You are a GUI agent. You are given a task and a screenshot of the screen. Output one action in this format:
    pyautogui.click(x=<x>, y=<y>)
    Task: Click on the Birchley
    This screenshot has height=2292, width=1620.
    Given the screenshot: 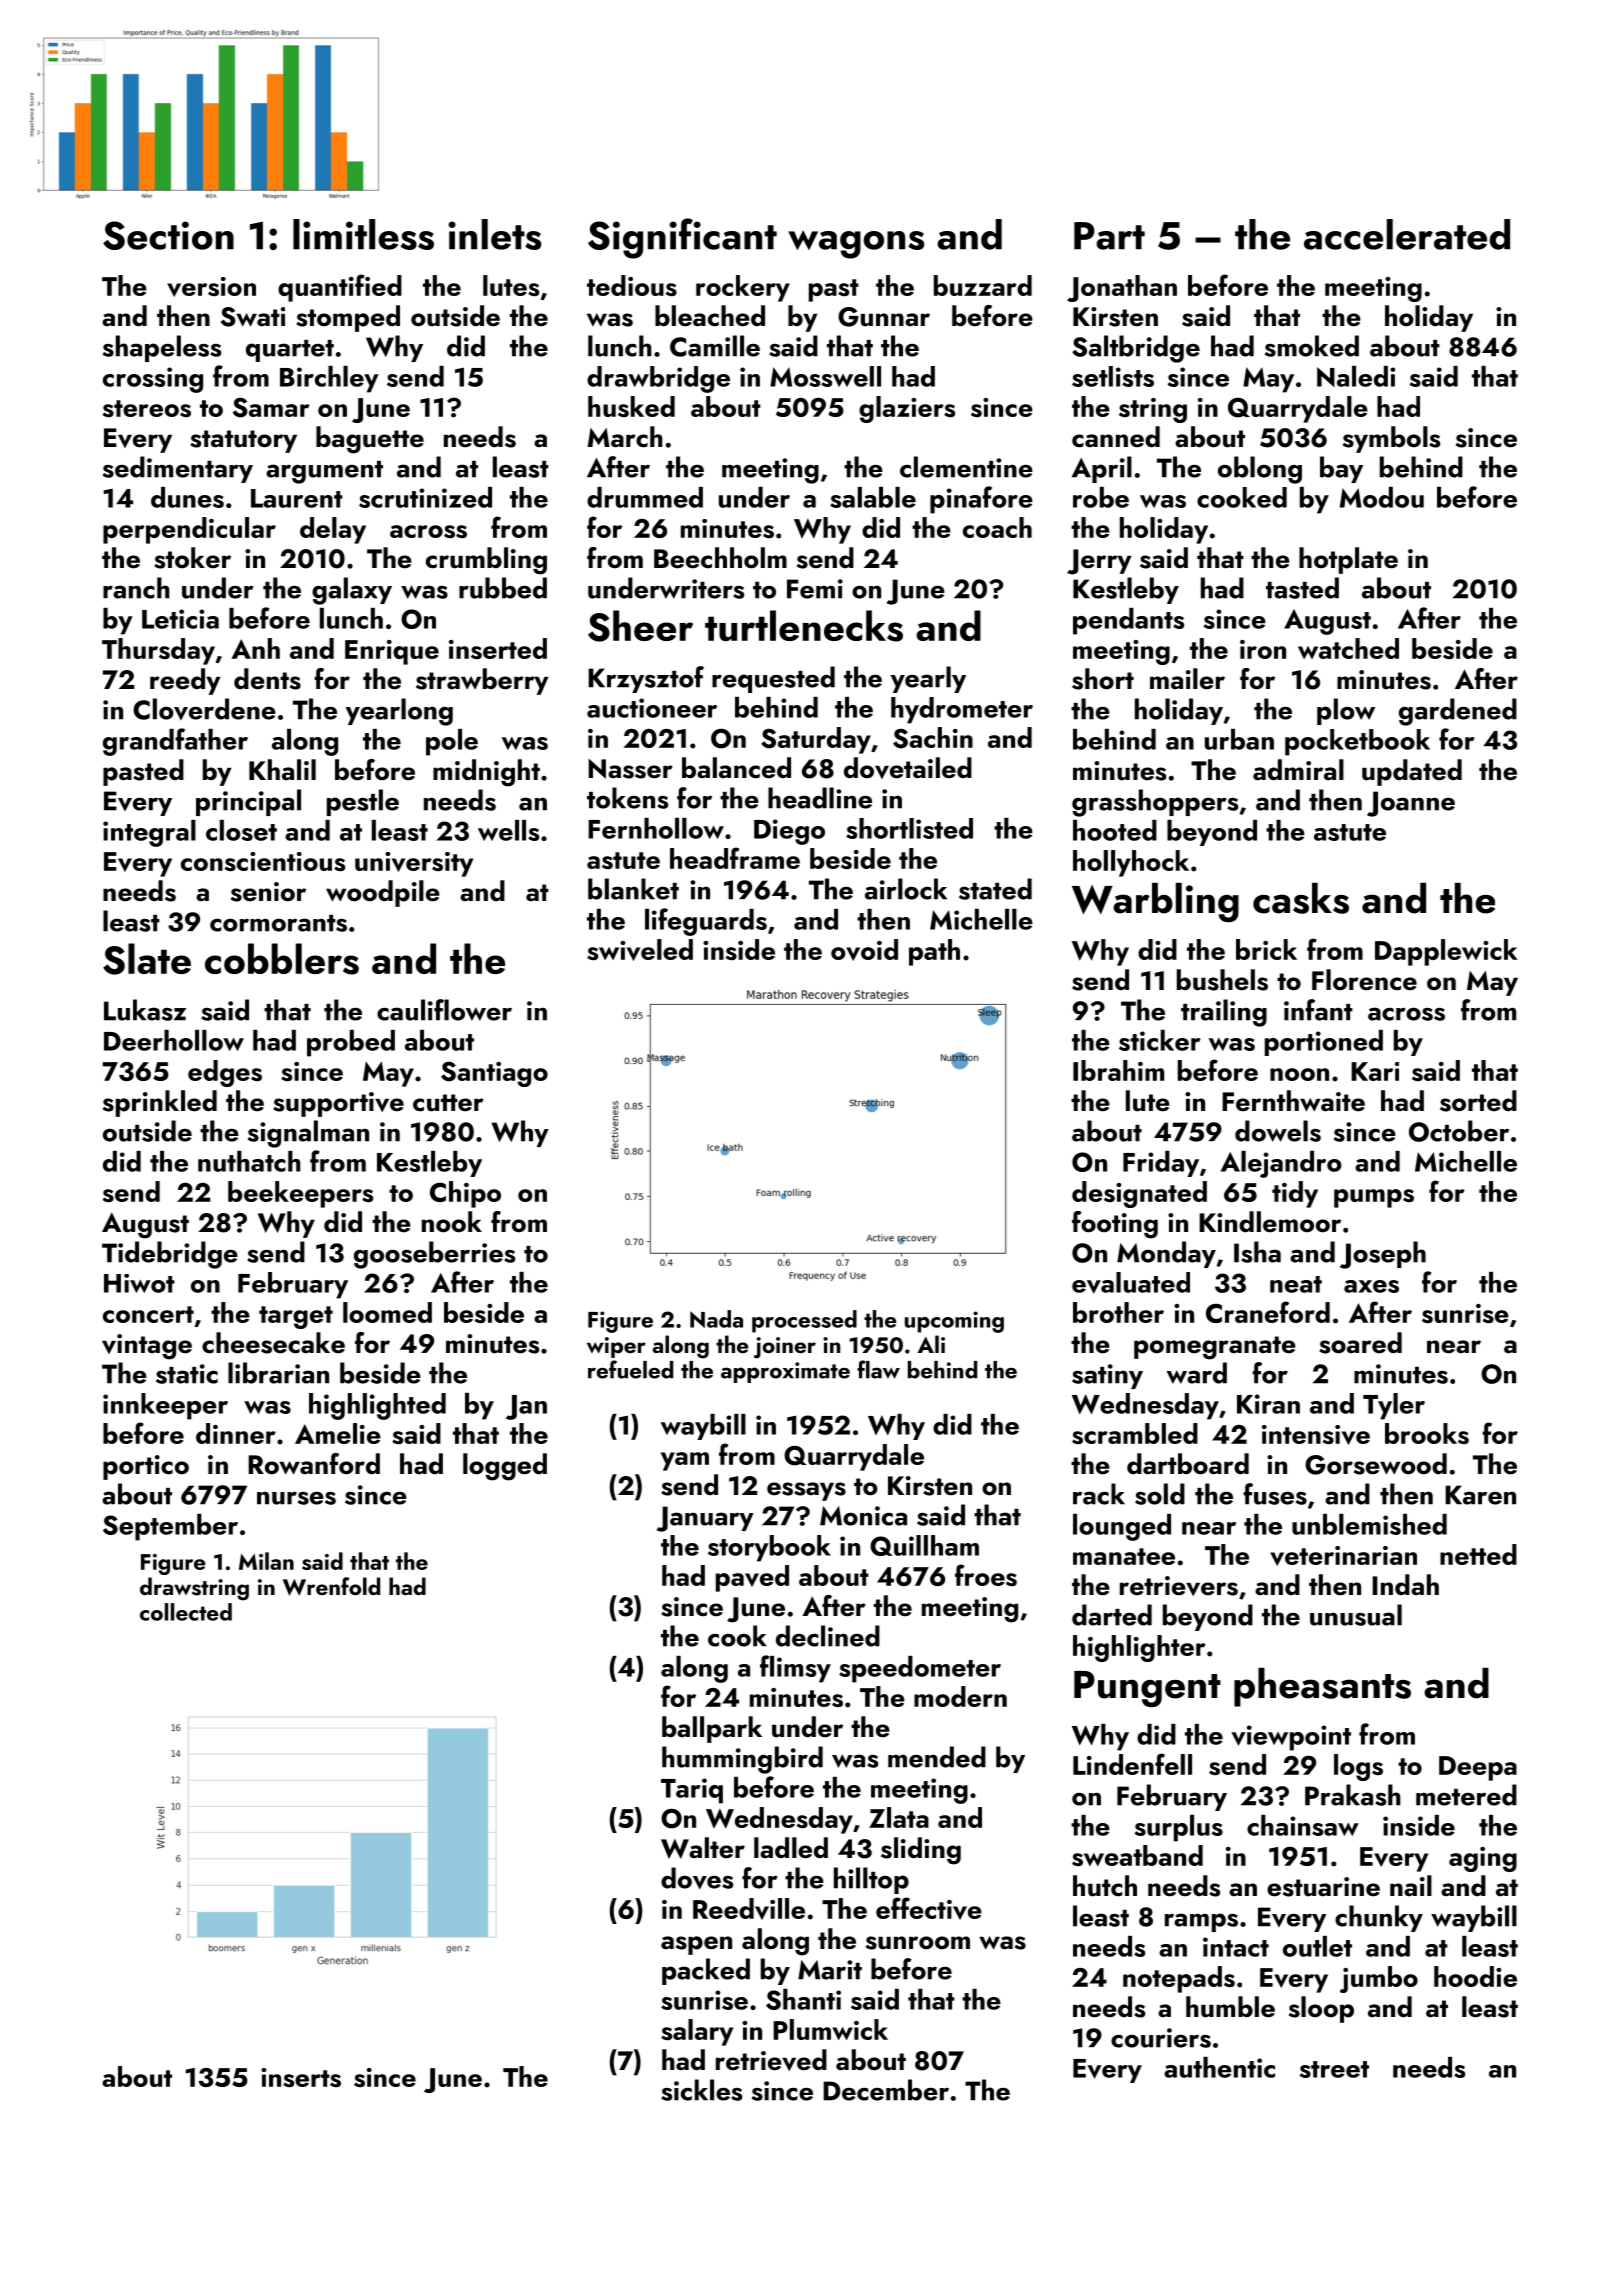 What is the action you would take?
    pyautogui.click(x=329, y=379)
